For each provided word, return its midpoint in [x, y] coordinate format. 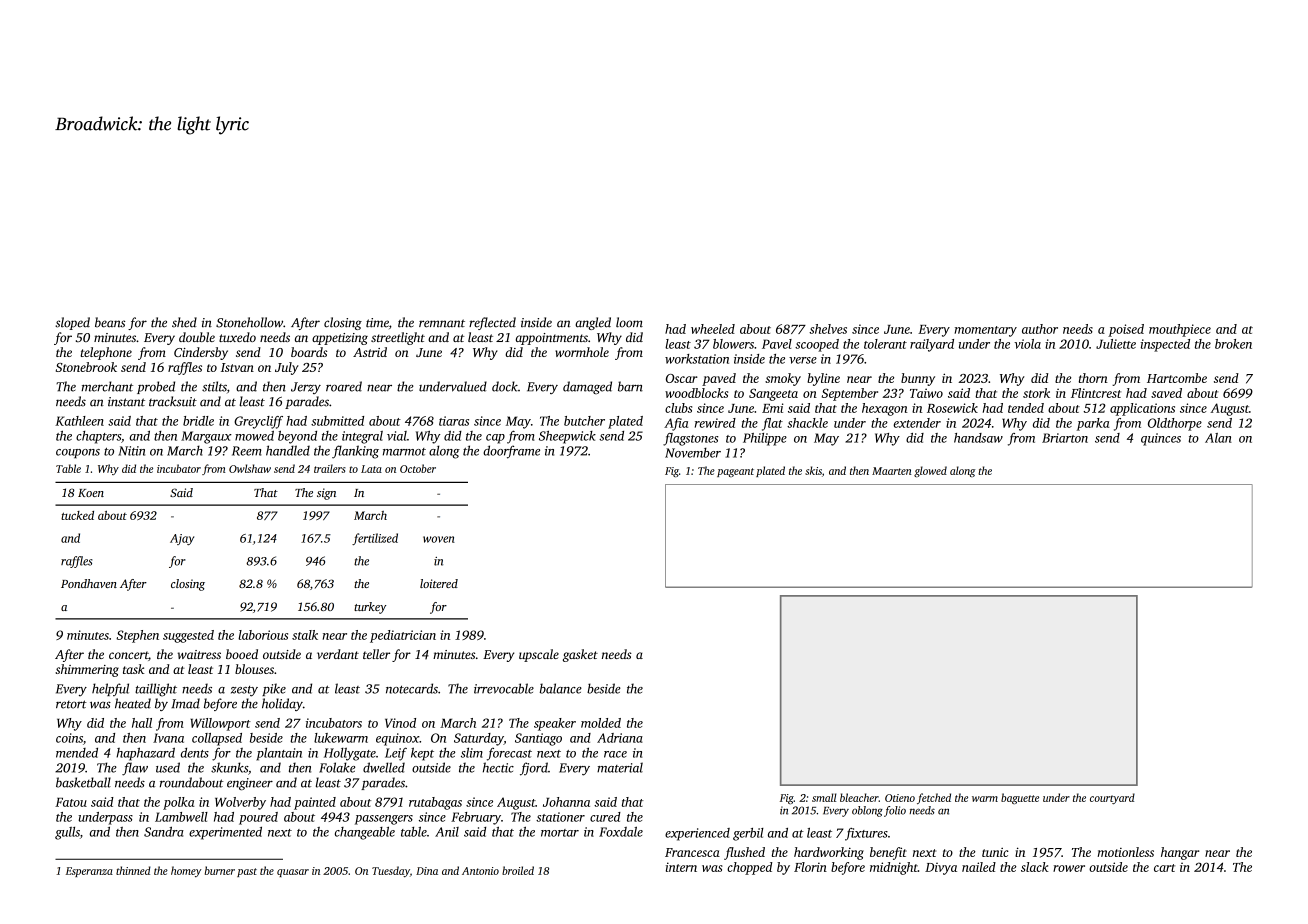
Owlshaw [250, 468]
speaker [555, 724]
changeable [365, 833]
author [1040, 329]
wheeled [713, 329]
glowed [930, 471]
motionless [1125, 852]
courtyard [1112, 798]
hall [142, 723]
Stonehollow [249, 322]
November [693, 453]
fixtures [866, 834]
